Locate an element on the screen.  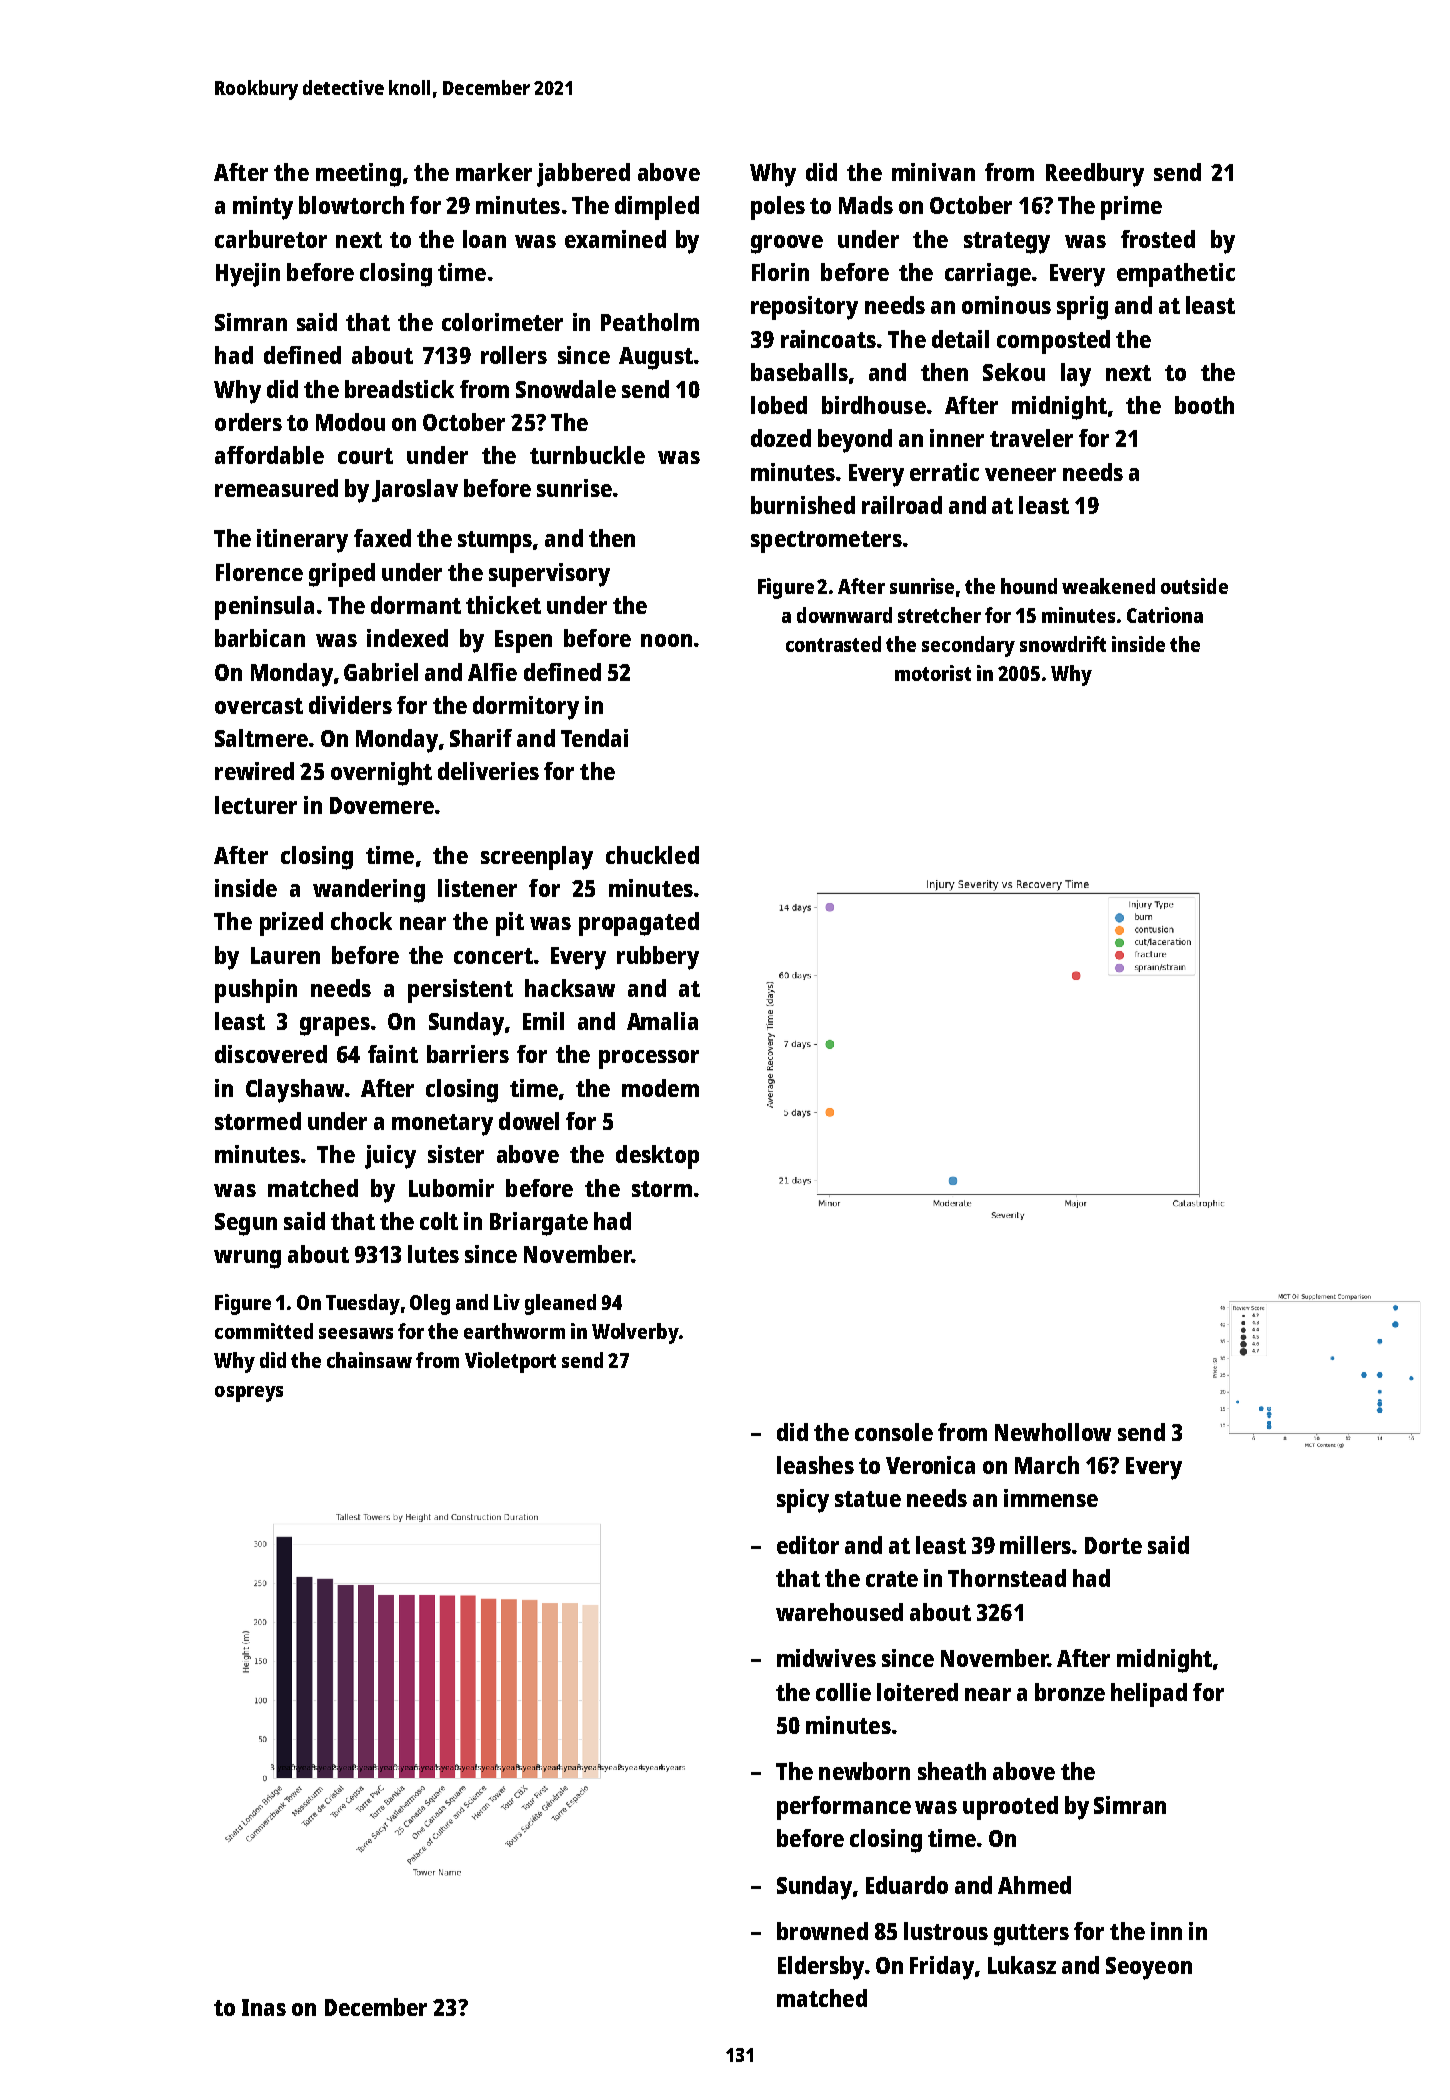
marker is located at coordinates (494, 172).
